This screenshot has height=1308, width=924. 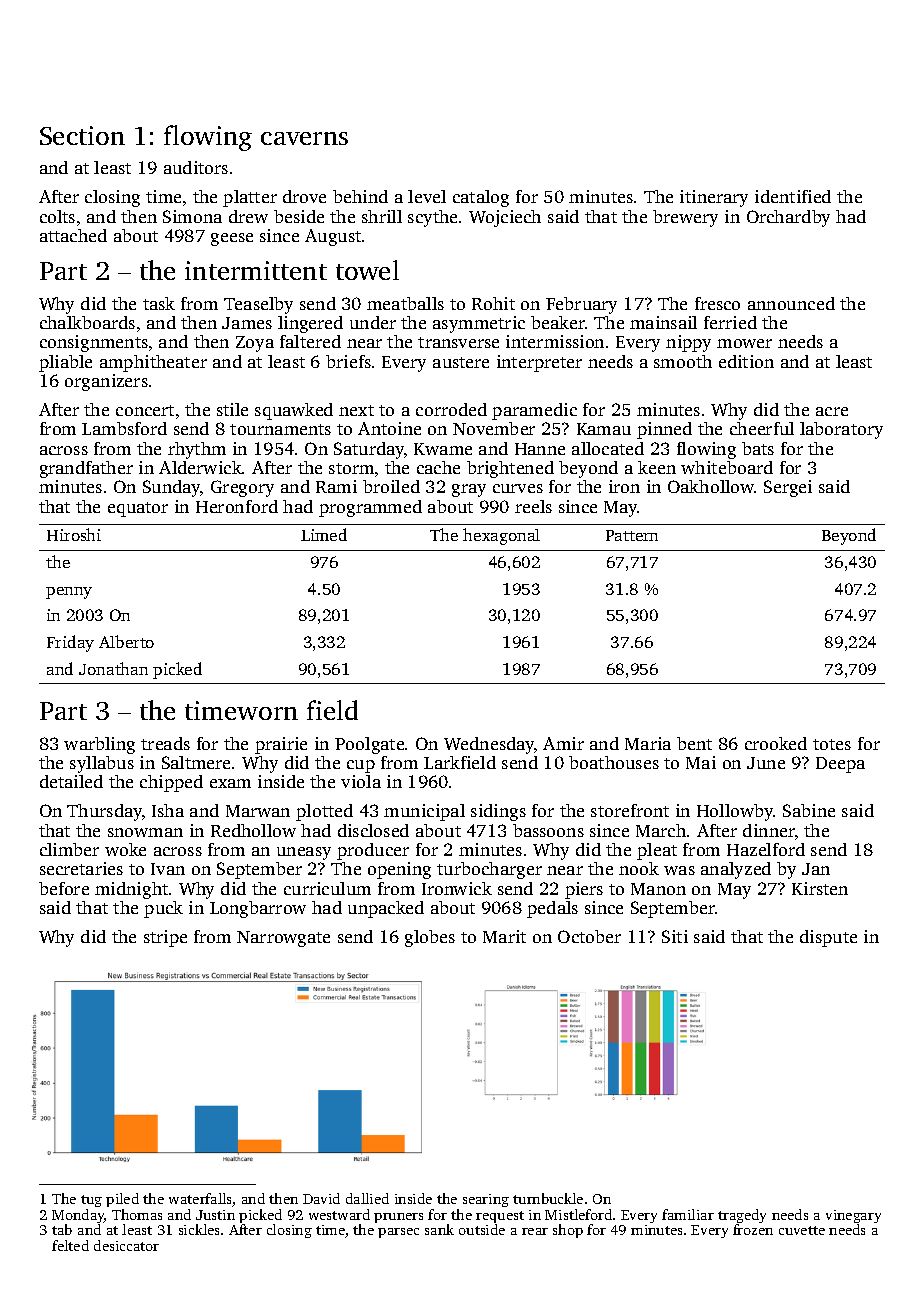 I want to click on felted, so click(x=70, y=1245).
